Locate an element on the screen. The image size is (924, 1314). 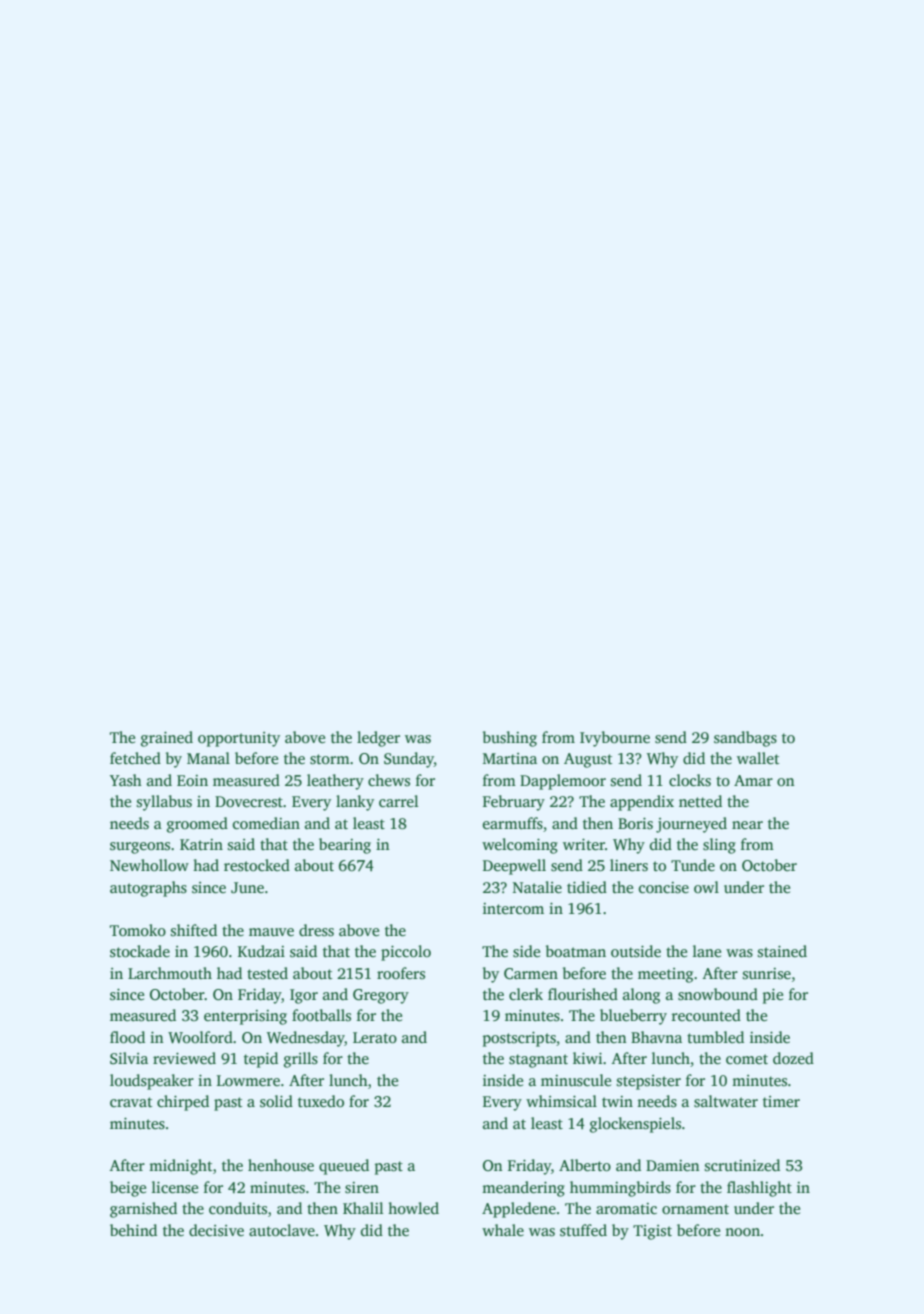
sandbags is located at coordinates (745, 739).
